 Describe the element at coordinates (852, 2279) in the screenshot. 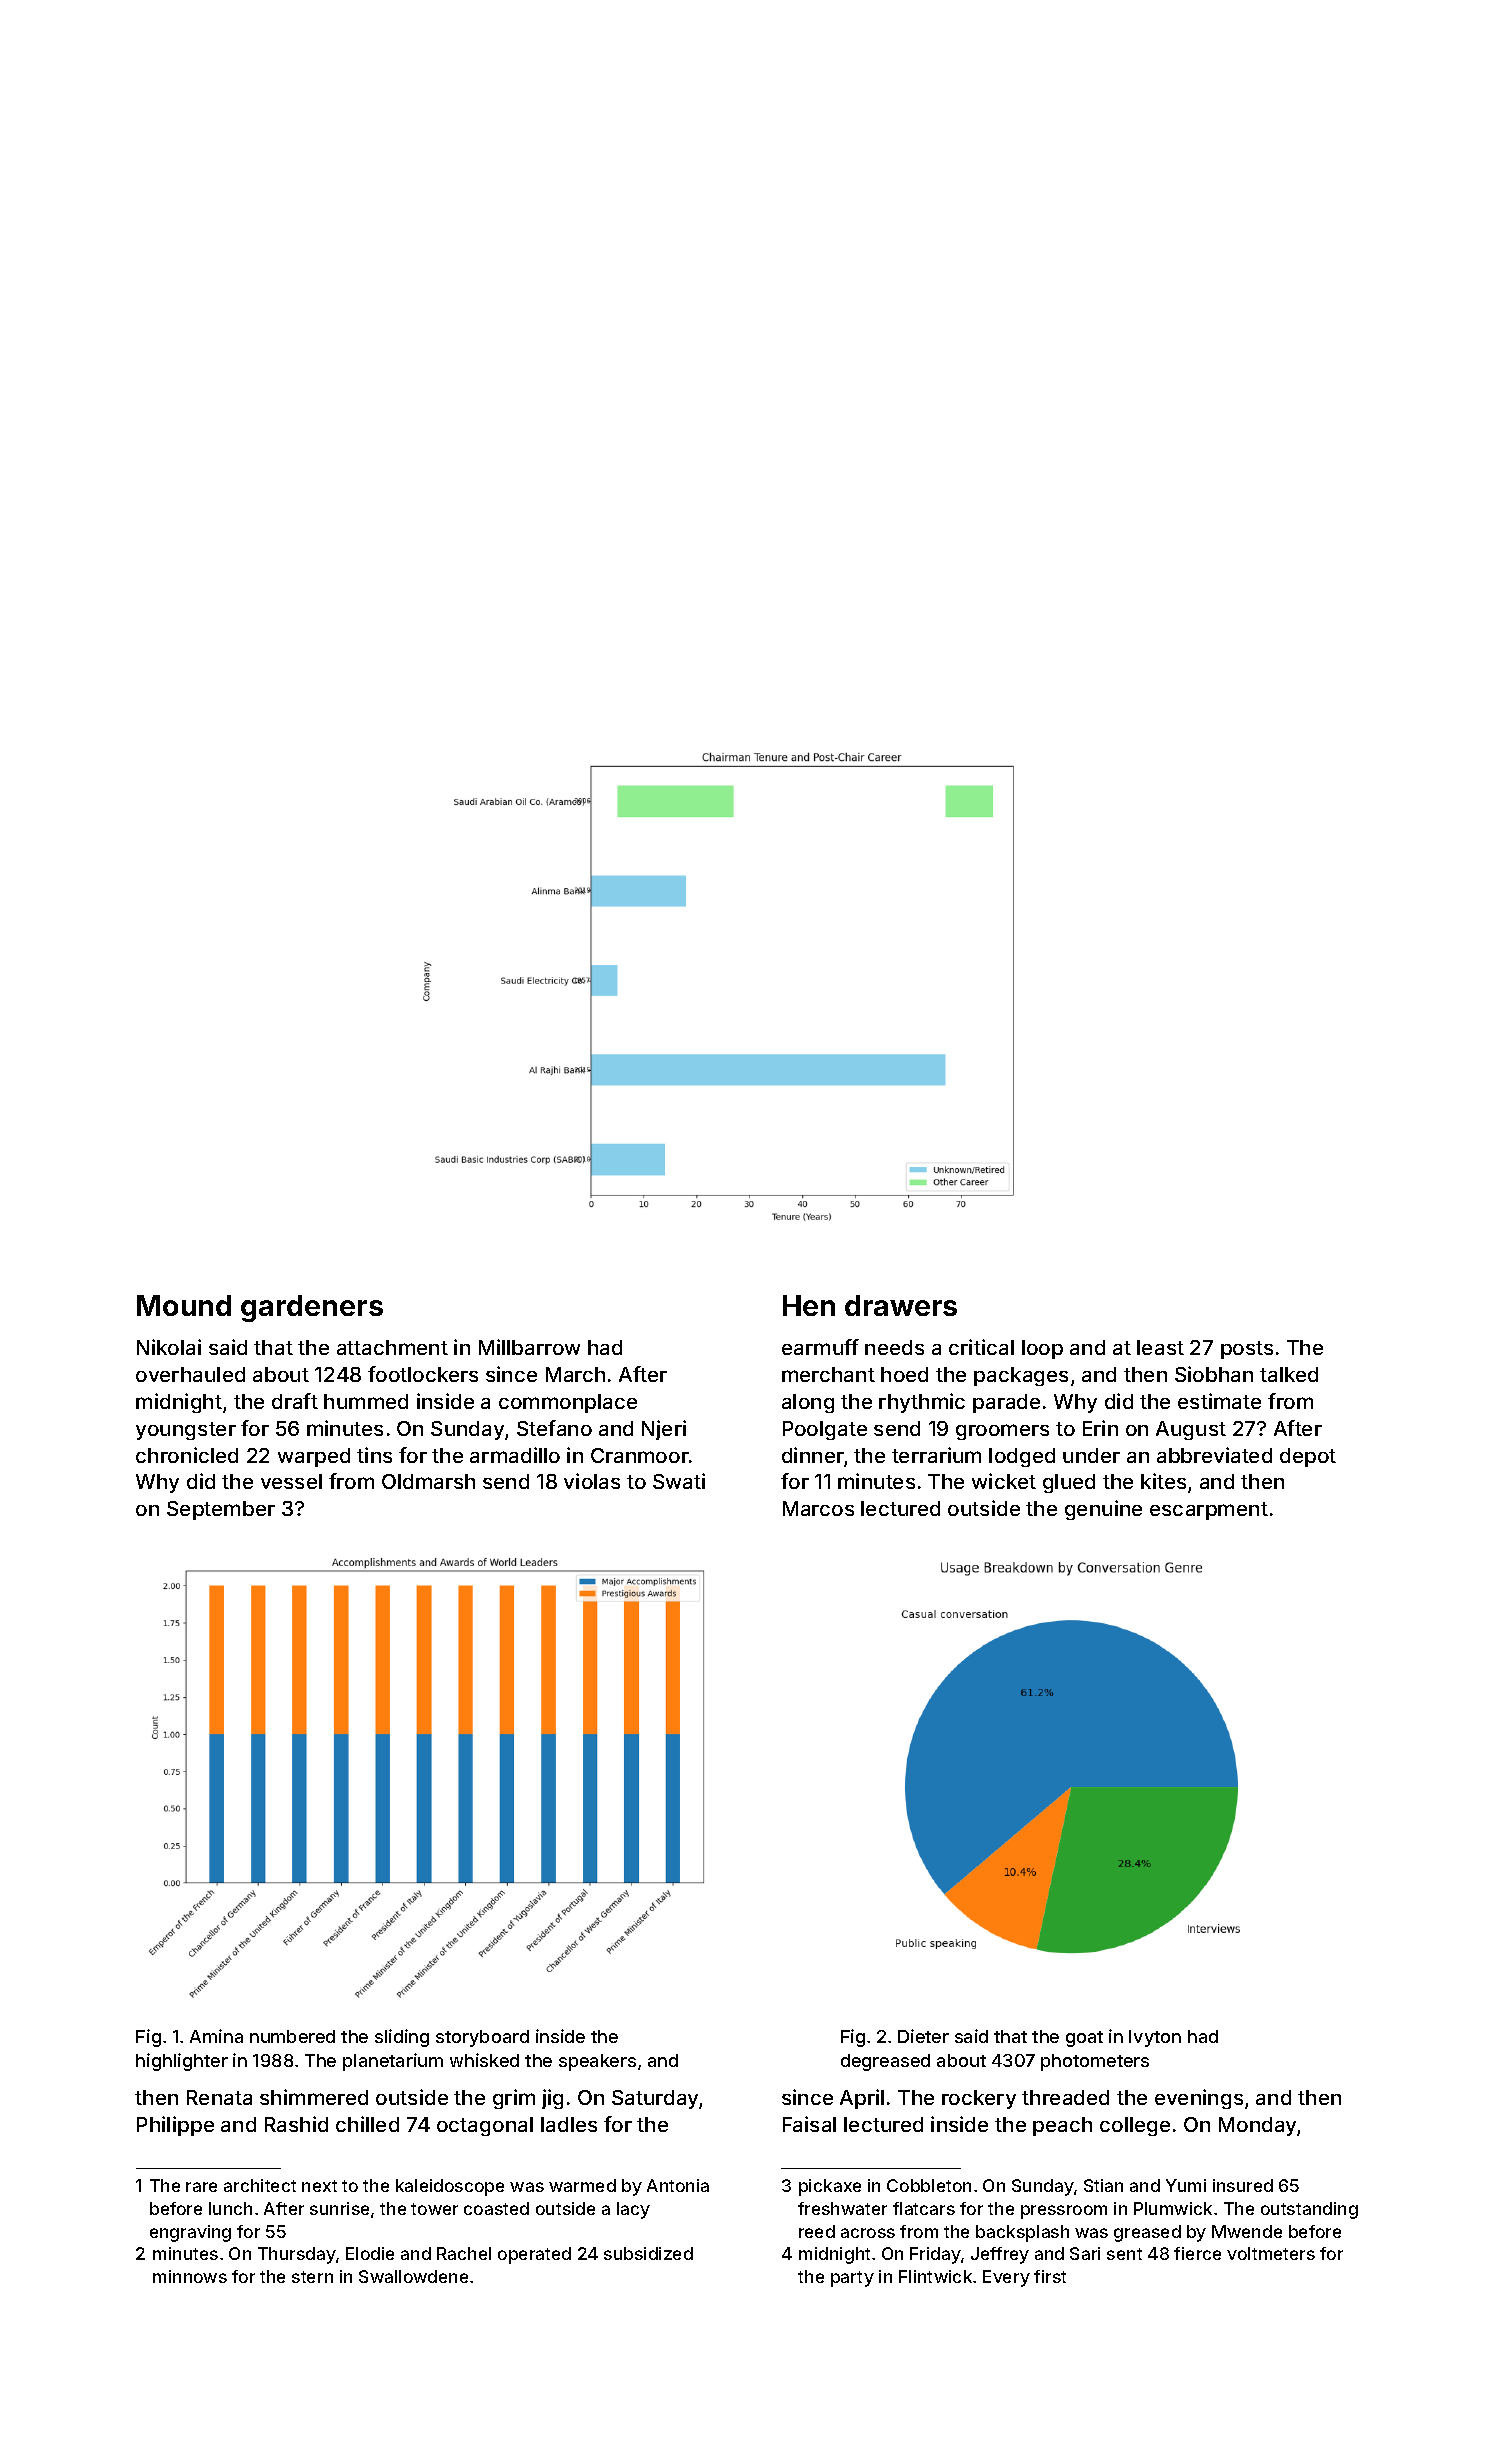

I see `party` at that location.
